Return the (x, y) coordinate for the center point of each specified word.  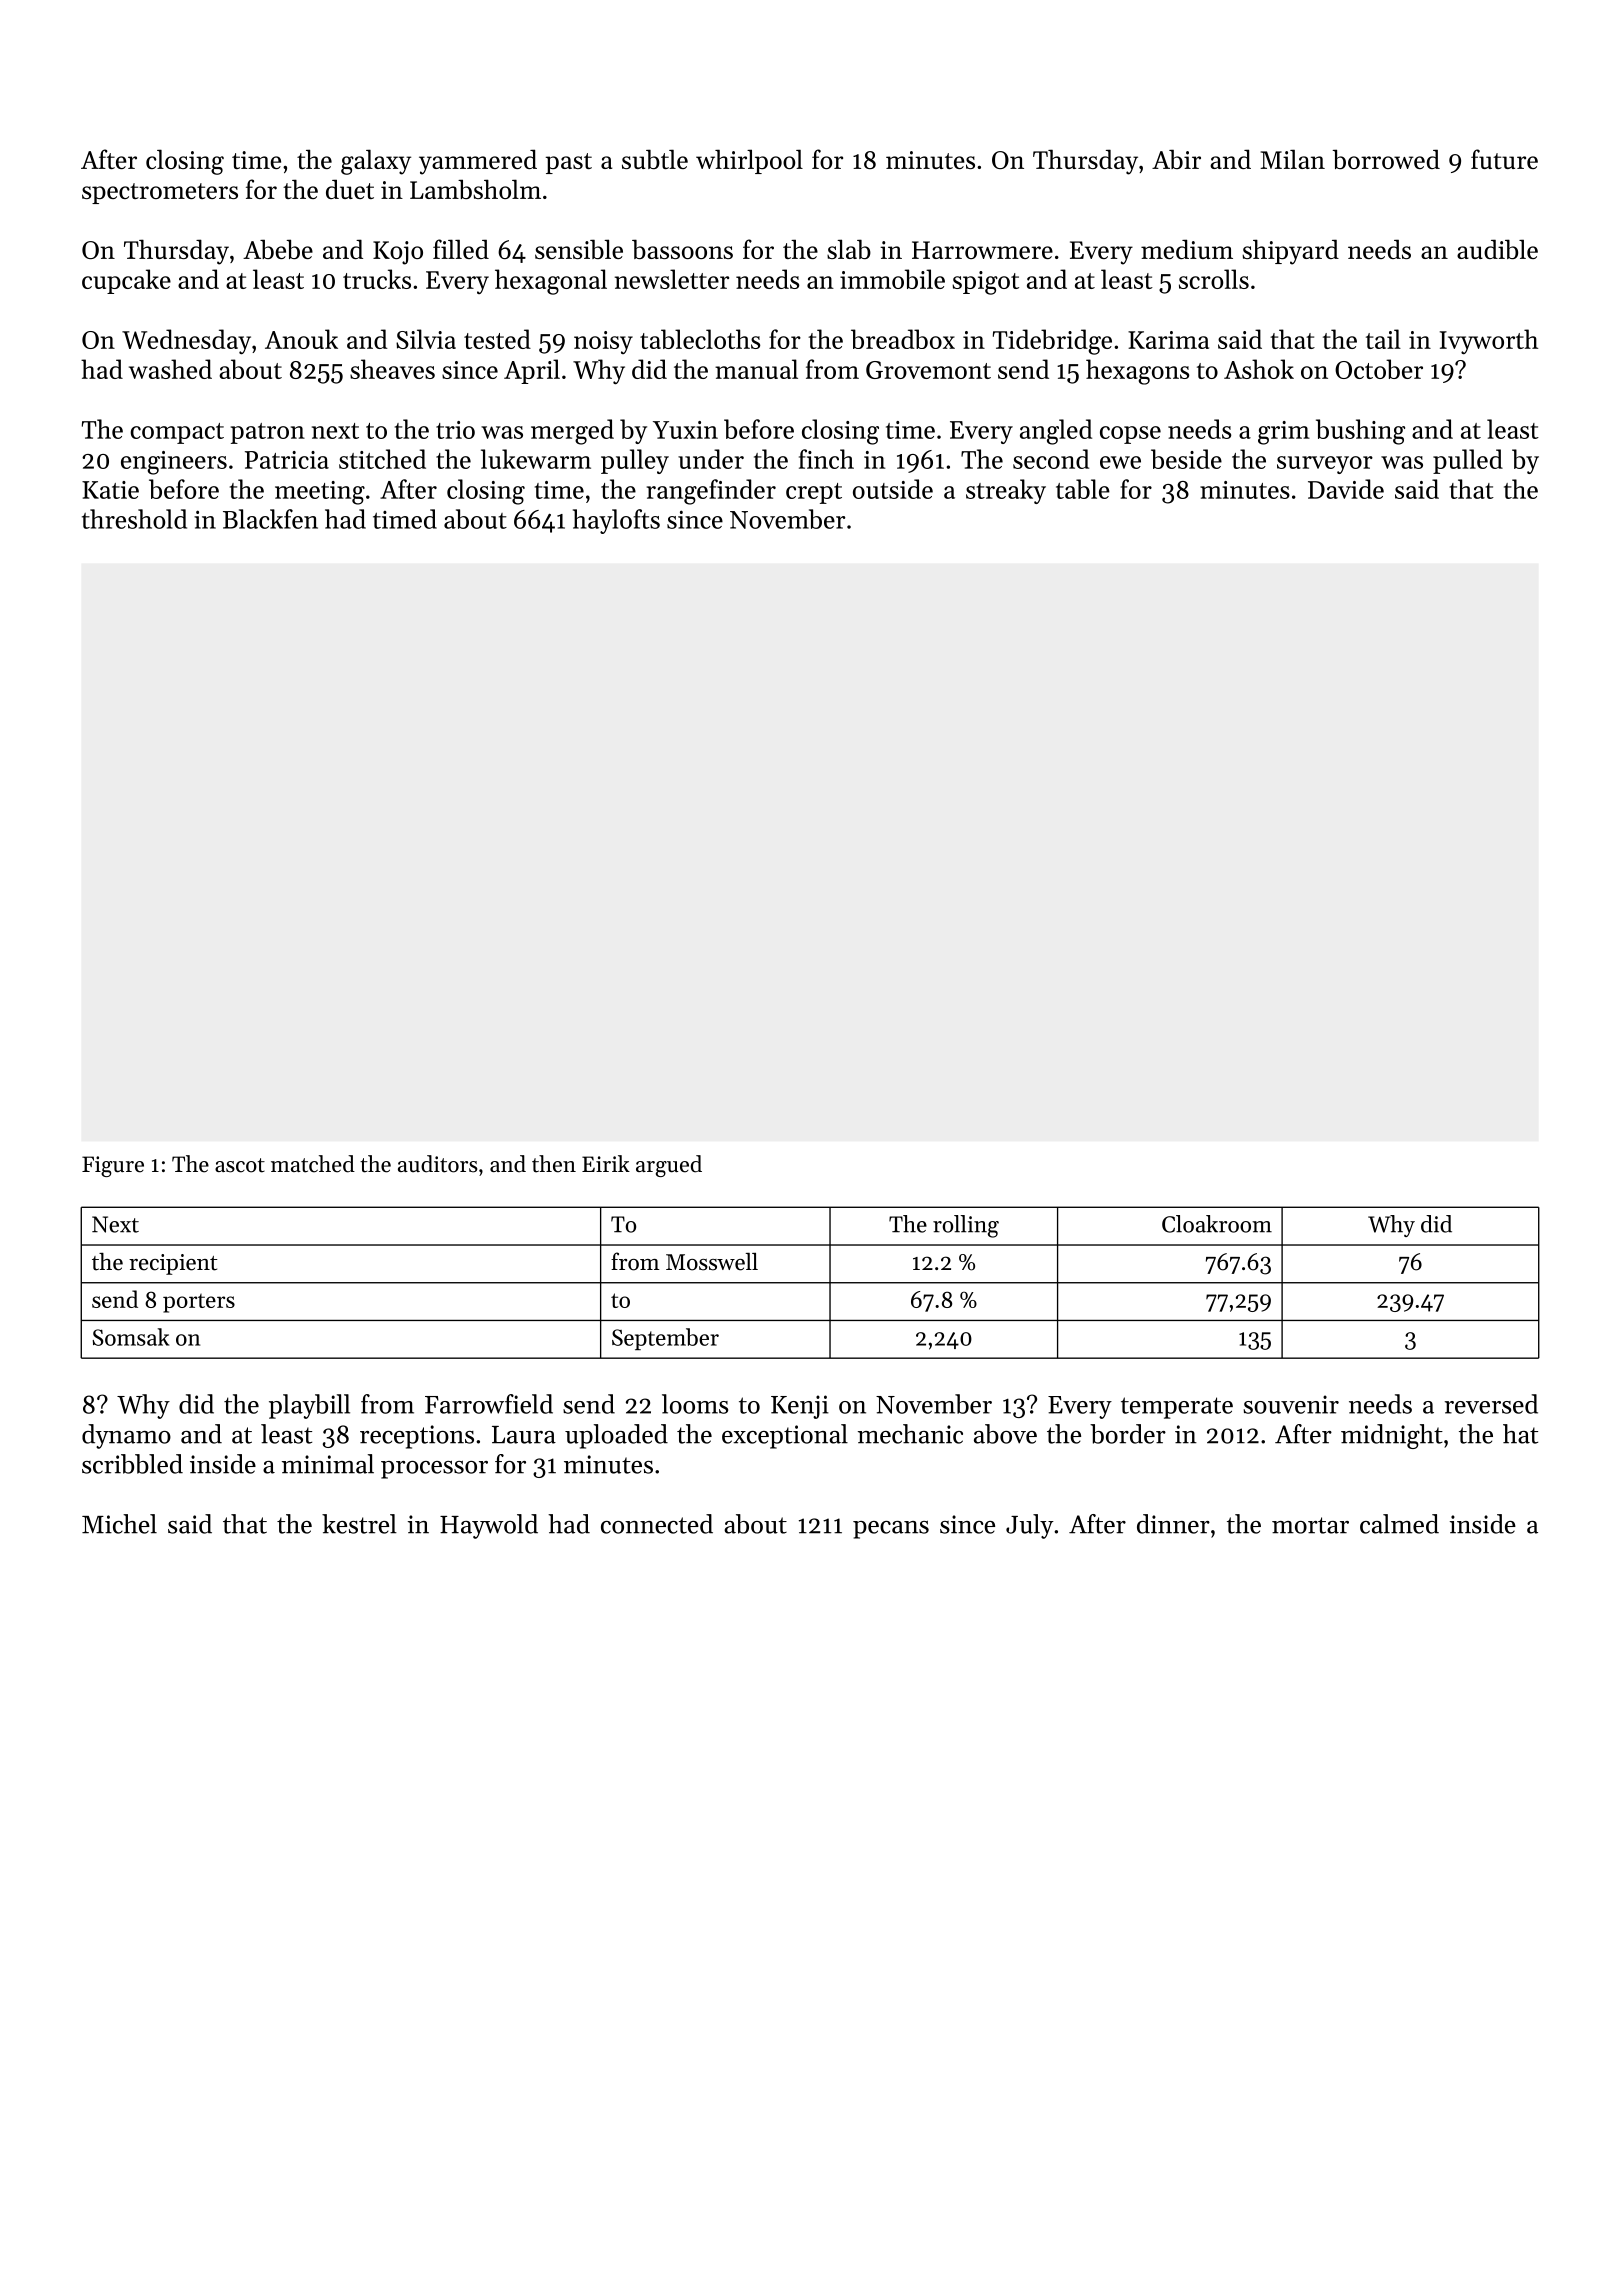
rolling (966, 1226)
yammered (478, 162)
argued (669, 1166)
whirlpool (749, 161)
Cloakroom (1217, 1224)
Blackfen (270, 519)
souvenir (1291, 1404)
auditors (437, 1164)
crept (814, 493)
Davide (1346, 489)
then (554, 1164)
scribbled (132, 1464)
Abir (1176, 159)
